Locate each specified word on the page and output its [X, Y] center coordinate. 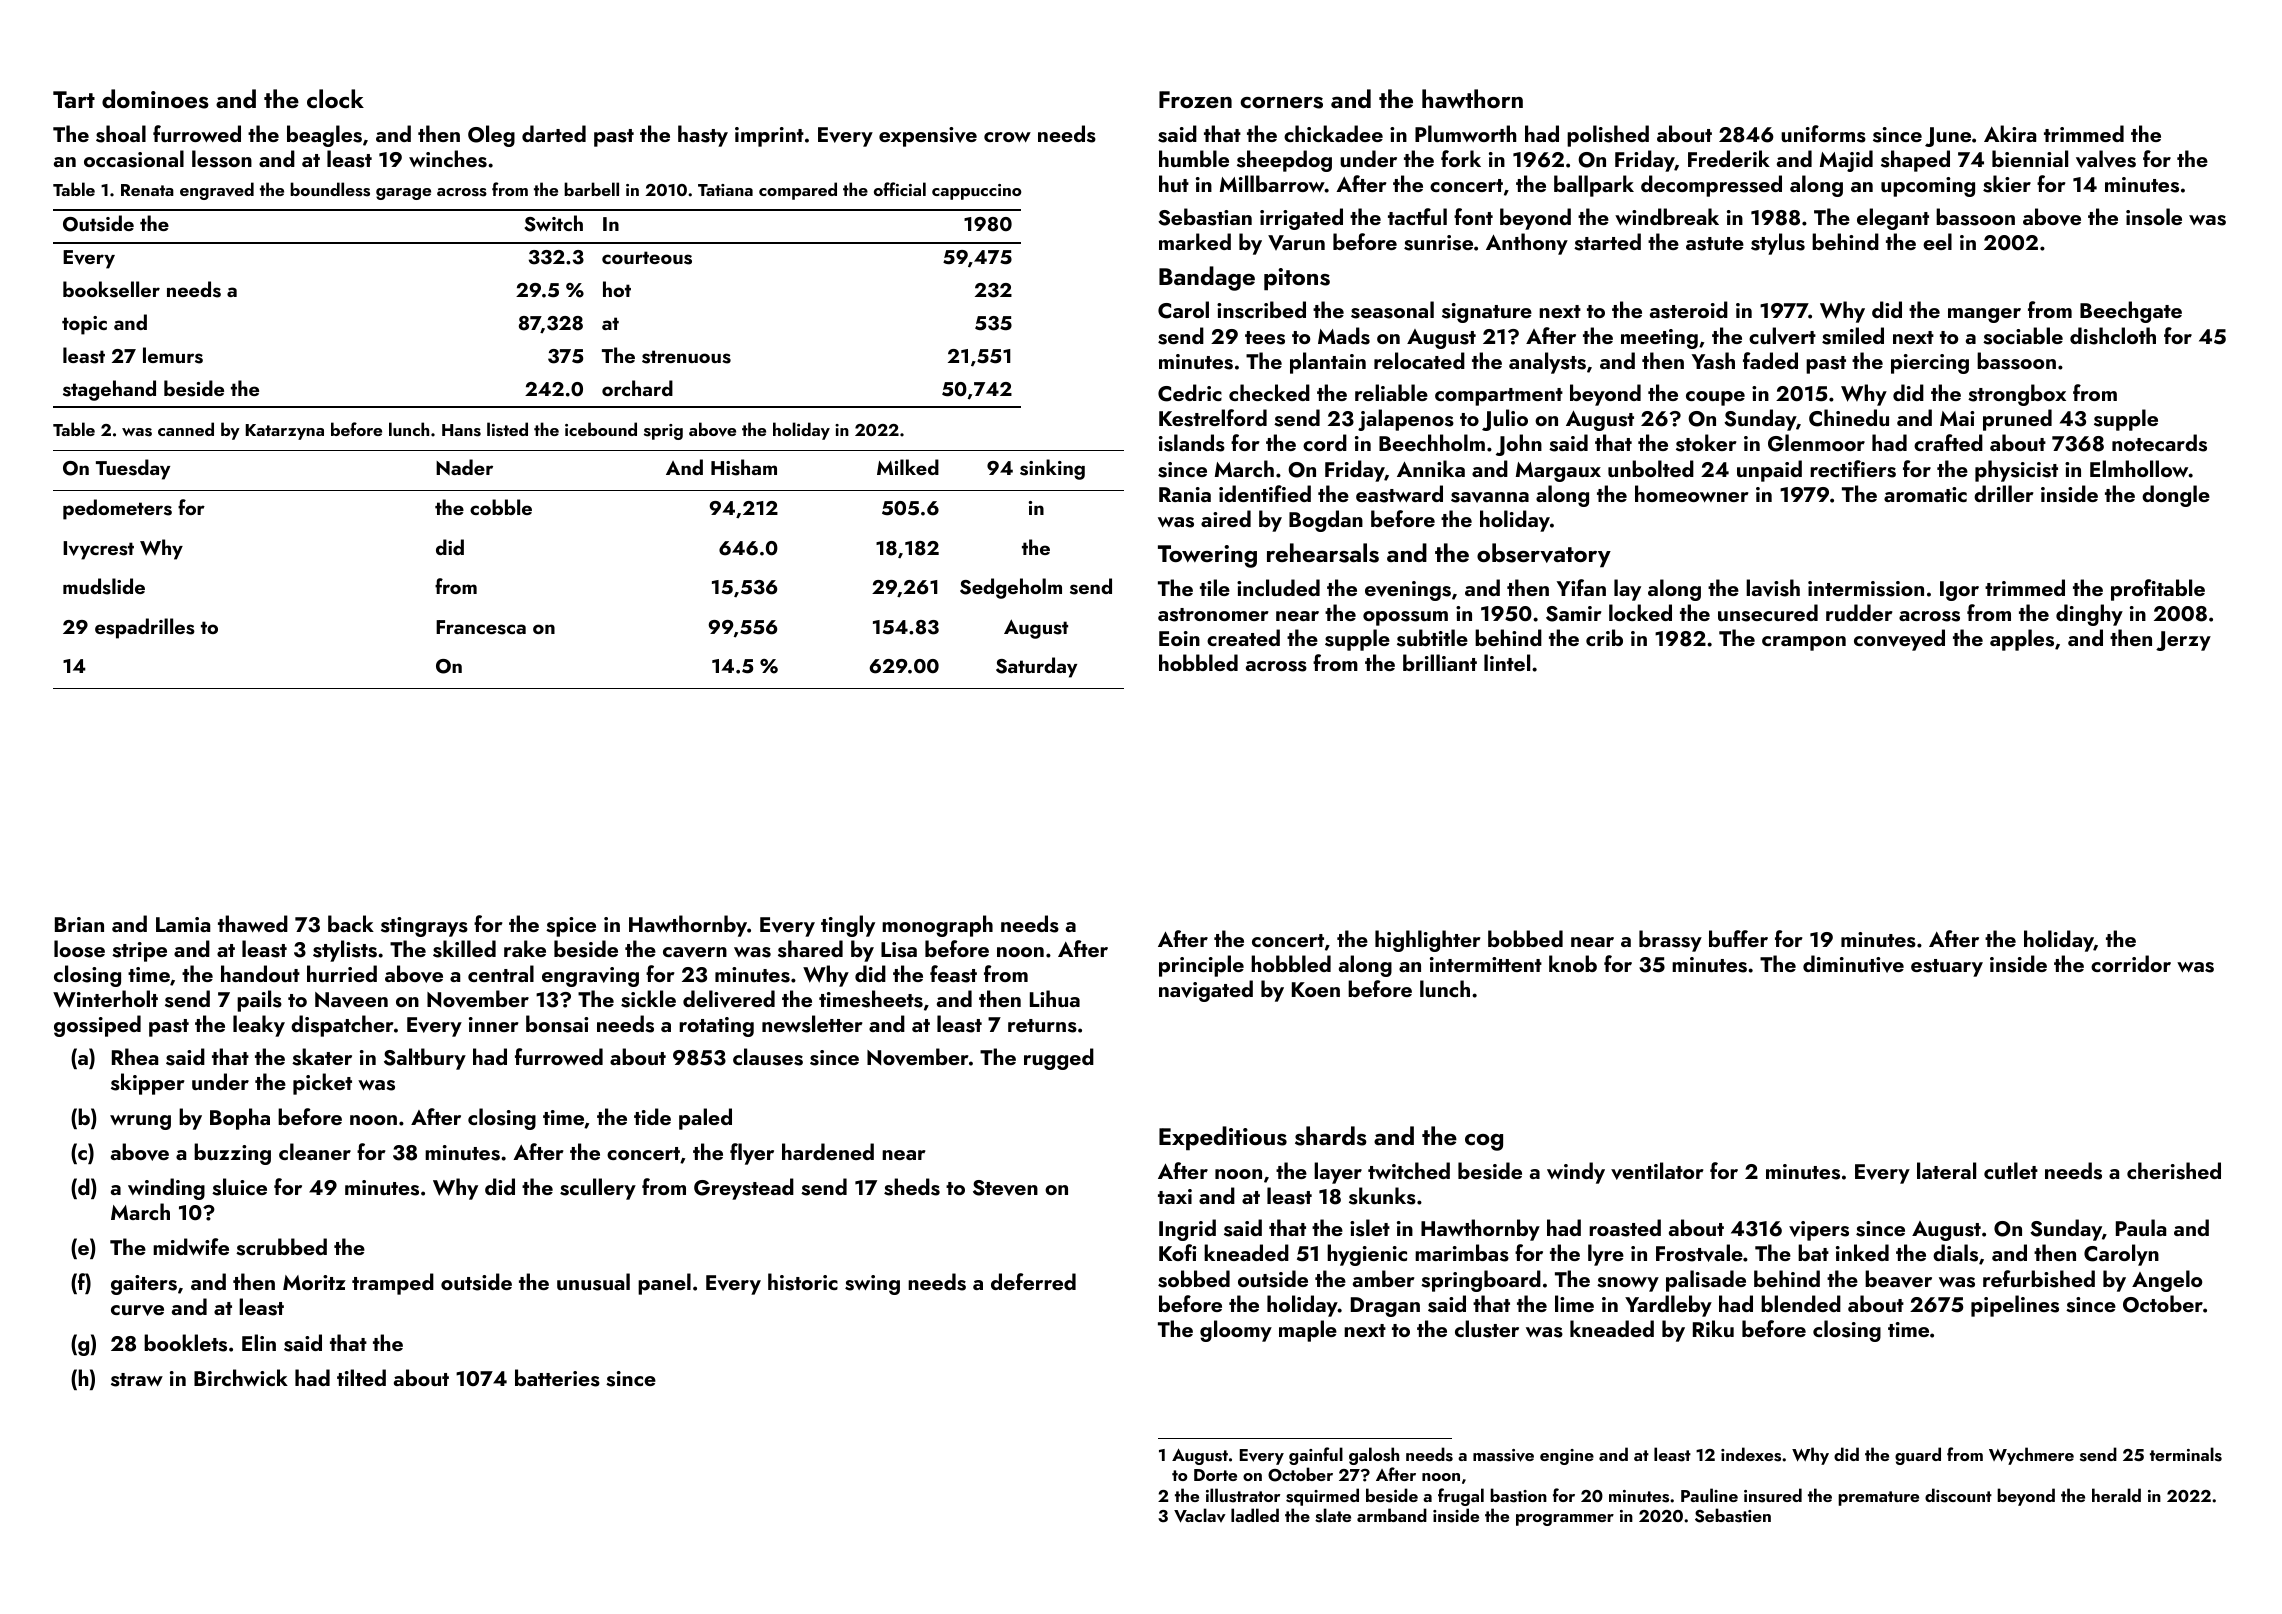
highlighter [1427, 941]
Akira [2010, 133]
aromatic [1925, 494]
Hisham [744, 467]
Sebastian [1205, 217]
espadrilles [145, 628]
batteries [557, 1378]
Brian [79, 924]
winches [448, 159]
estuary [1947, 968]
